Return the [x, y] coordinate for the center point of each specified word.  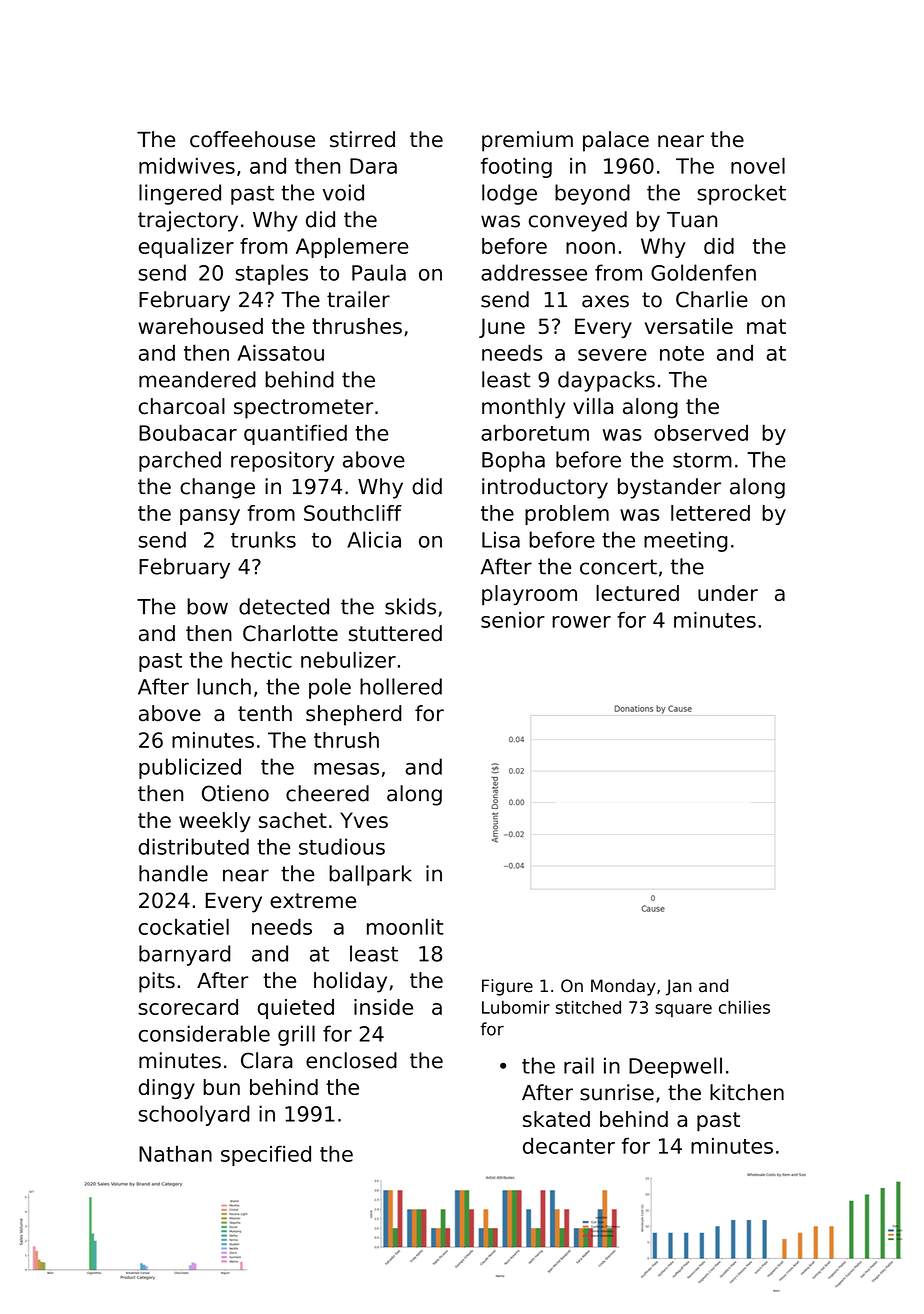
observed [701, 433]
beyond [592, 194]
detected [284, 606]
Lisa [501, 539]
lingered [180, 194]
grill [296, 1035]
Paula [379, 272]
